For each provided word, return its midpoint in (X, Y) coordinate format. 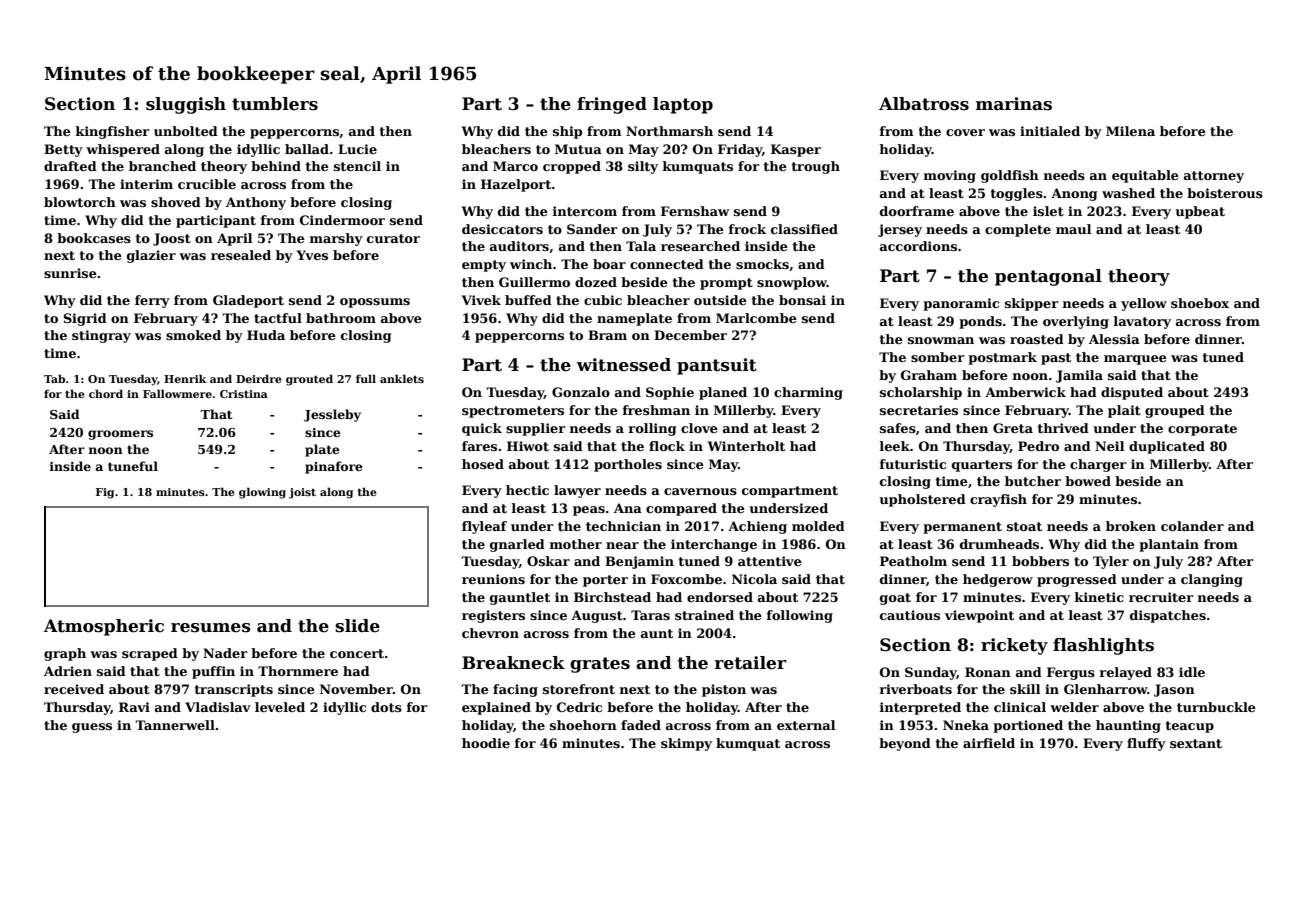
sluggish (186, 105)
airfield (989, 743)
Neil (1109, 446)
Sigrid (85, 319)
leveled (280, 707)
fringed (612, 105)
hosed (483, 464)
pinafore (334, 467)
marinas (1014, 104)
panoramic (961, 304)
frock (747, 229)
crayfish (998, 500)
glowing (262, 493)
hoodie (486, 743)
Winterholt (746, 446)
